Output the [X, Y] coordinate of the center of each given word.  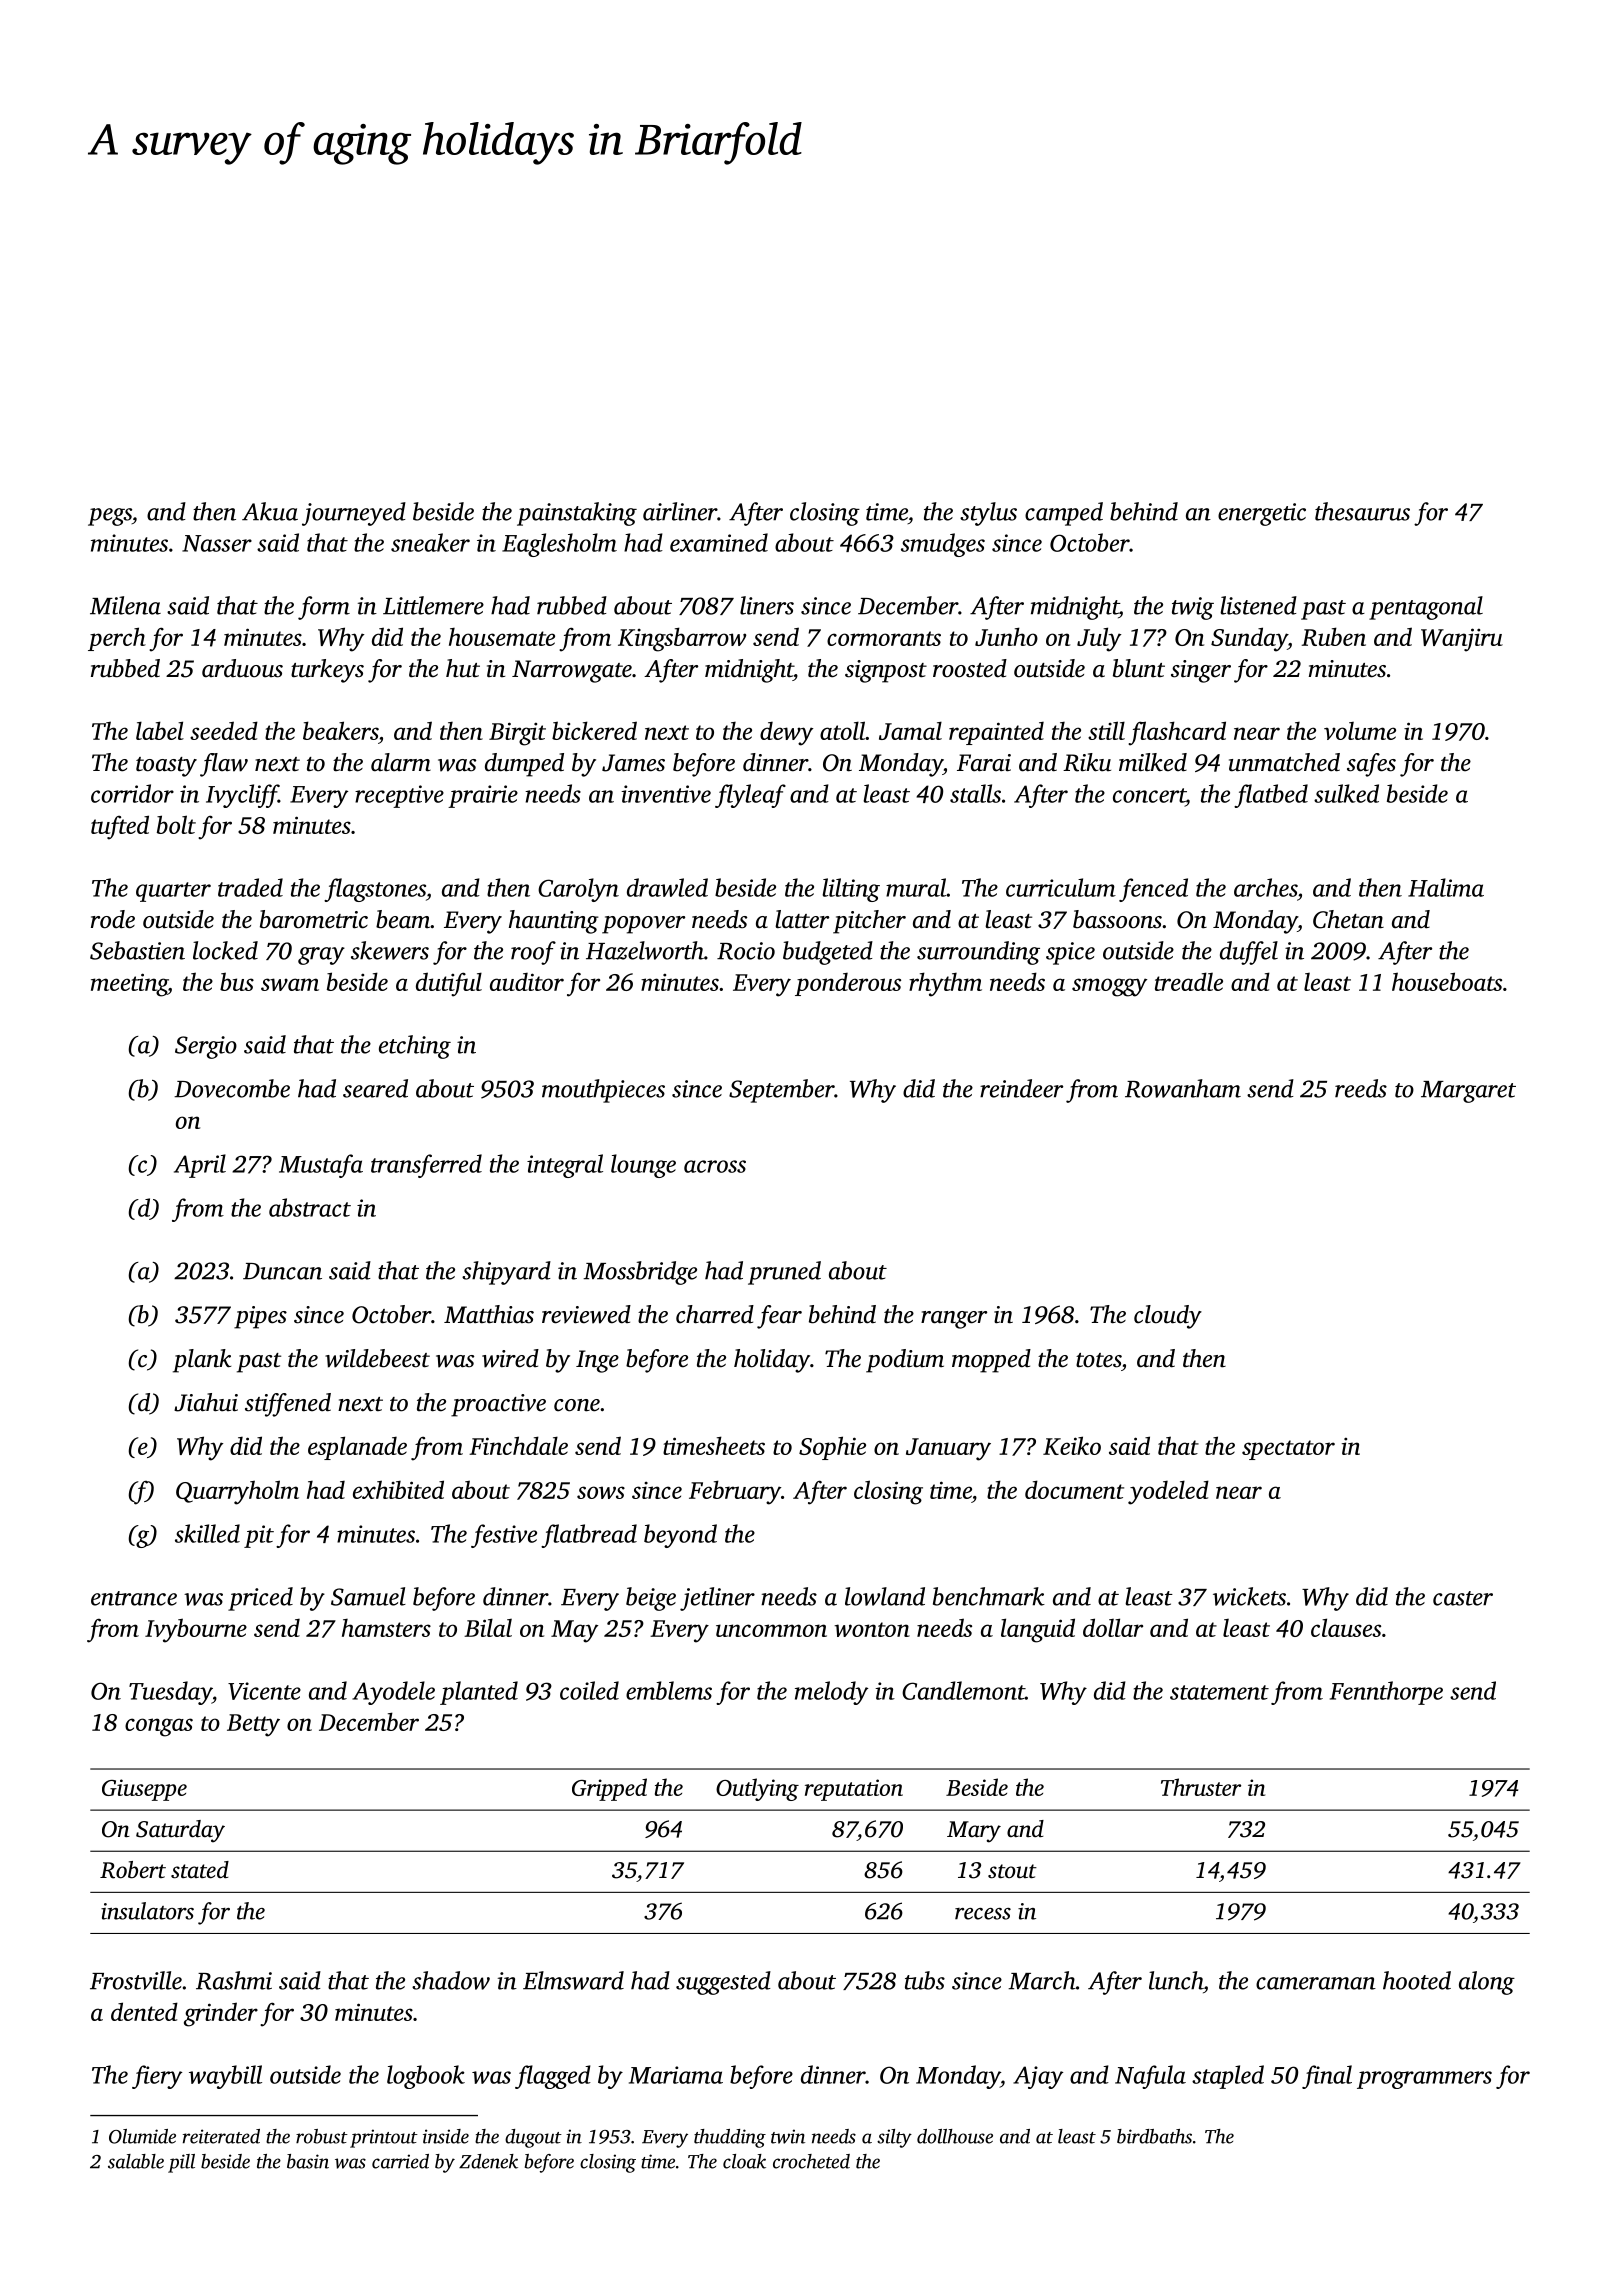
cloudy [1168, 1317]
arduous [242, 668]
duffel [1249, 953]
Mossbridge [640, 1273]
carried [400, 2161]
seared [375, 1088]
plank [202, 1361]
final [1327, 2077]
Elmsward [573, 1980]
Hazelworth [645, 950]
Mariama [676, 2075]
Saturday [180, 1831]
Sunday [1249, 639]
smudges [943, 545]
